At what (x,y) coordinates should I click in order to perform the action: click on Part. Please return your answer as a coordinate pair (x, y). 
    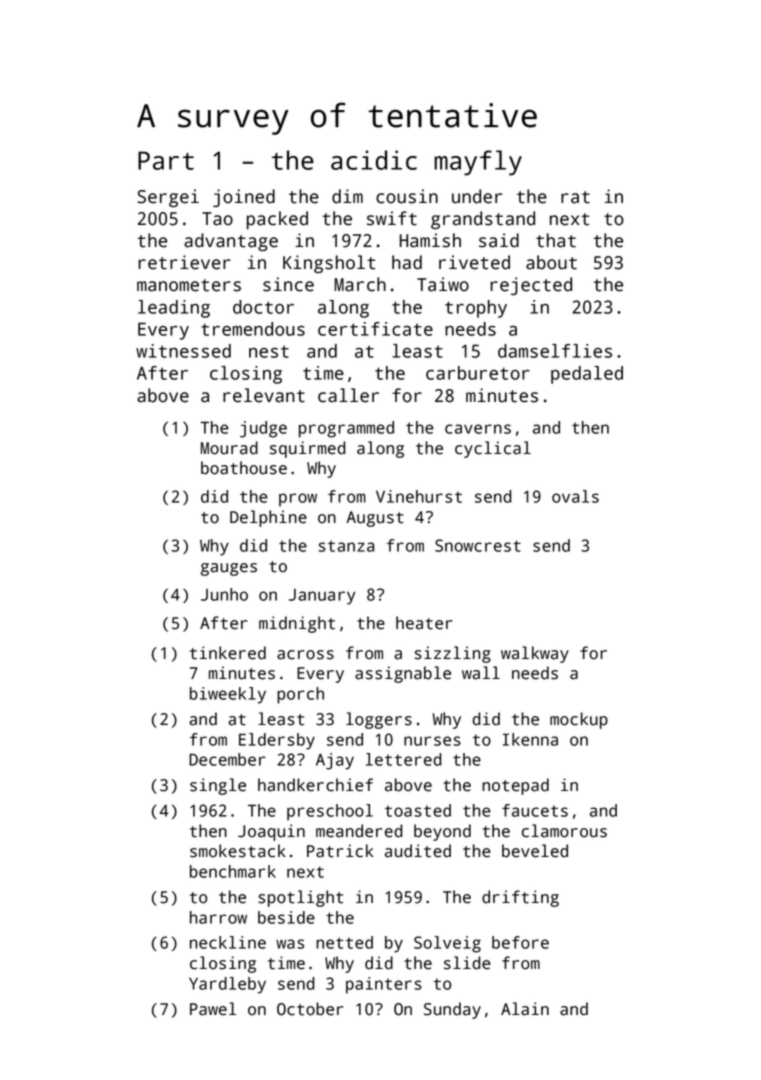
    Looking at the image, I should click on (166, 160).
